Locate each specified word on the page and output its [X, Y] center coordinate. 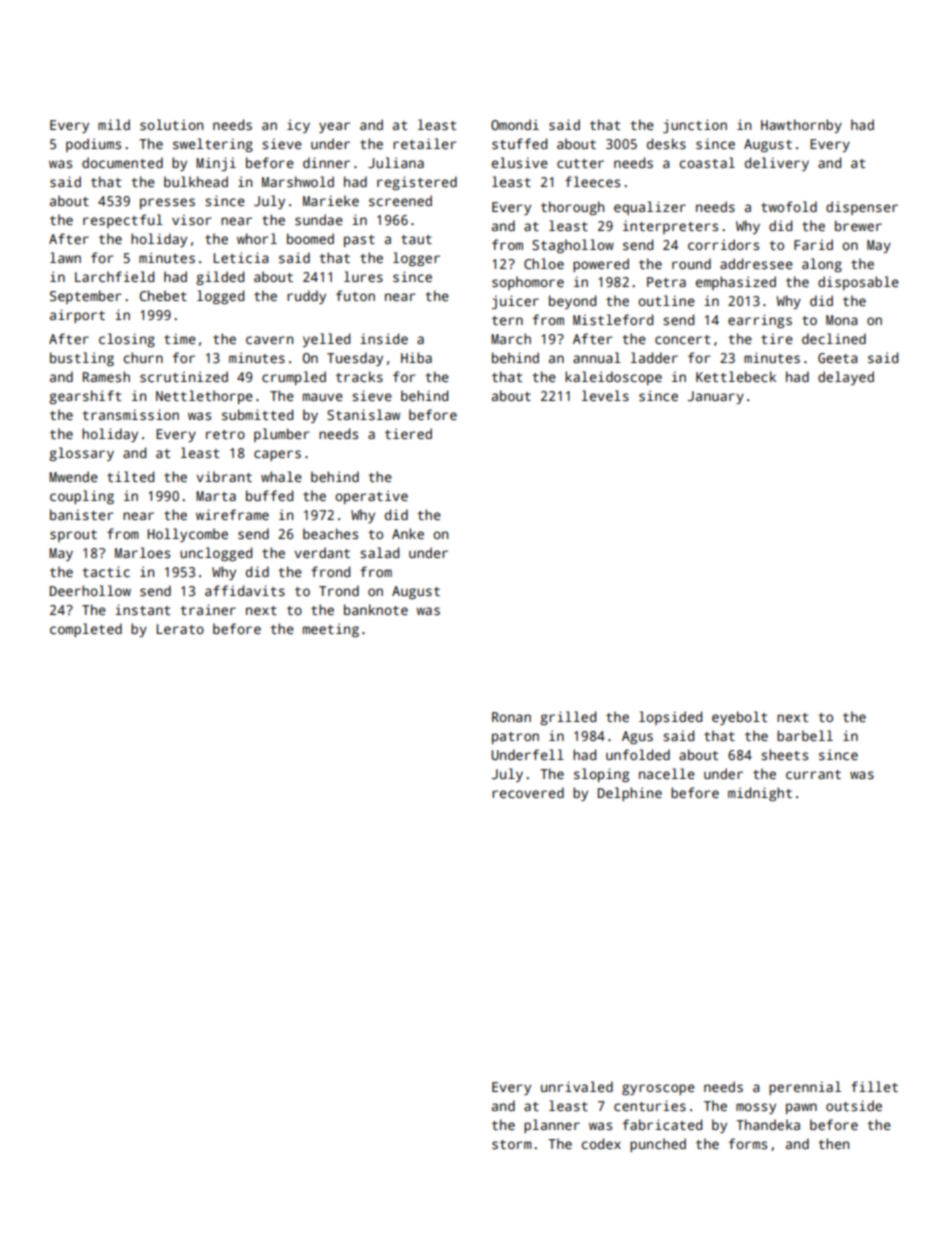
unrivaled [577, 1086]
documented [122, 162]
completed [86, 630]
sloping [601, 775]
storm [512, 1144]
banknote [376, 609]
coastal [707, 162]
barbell [805, 735]
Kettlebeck [736, 376]
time [180, 338]
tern [507, 320]
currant [813, 774]
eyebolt [739, 718]
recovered [528, 792]
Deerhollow [90, 590]
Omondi [515, 124]
